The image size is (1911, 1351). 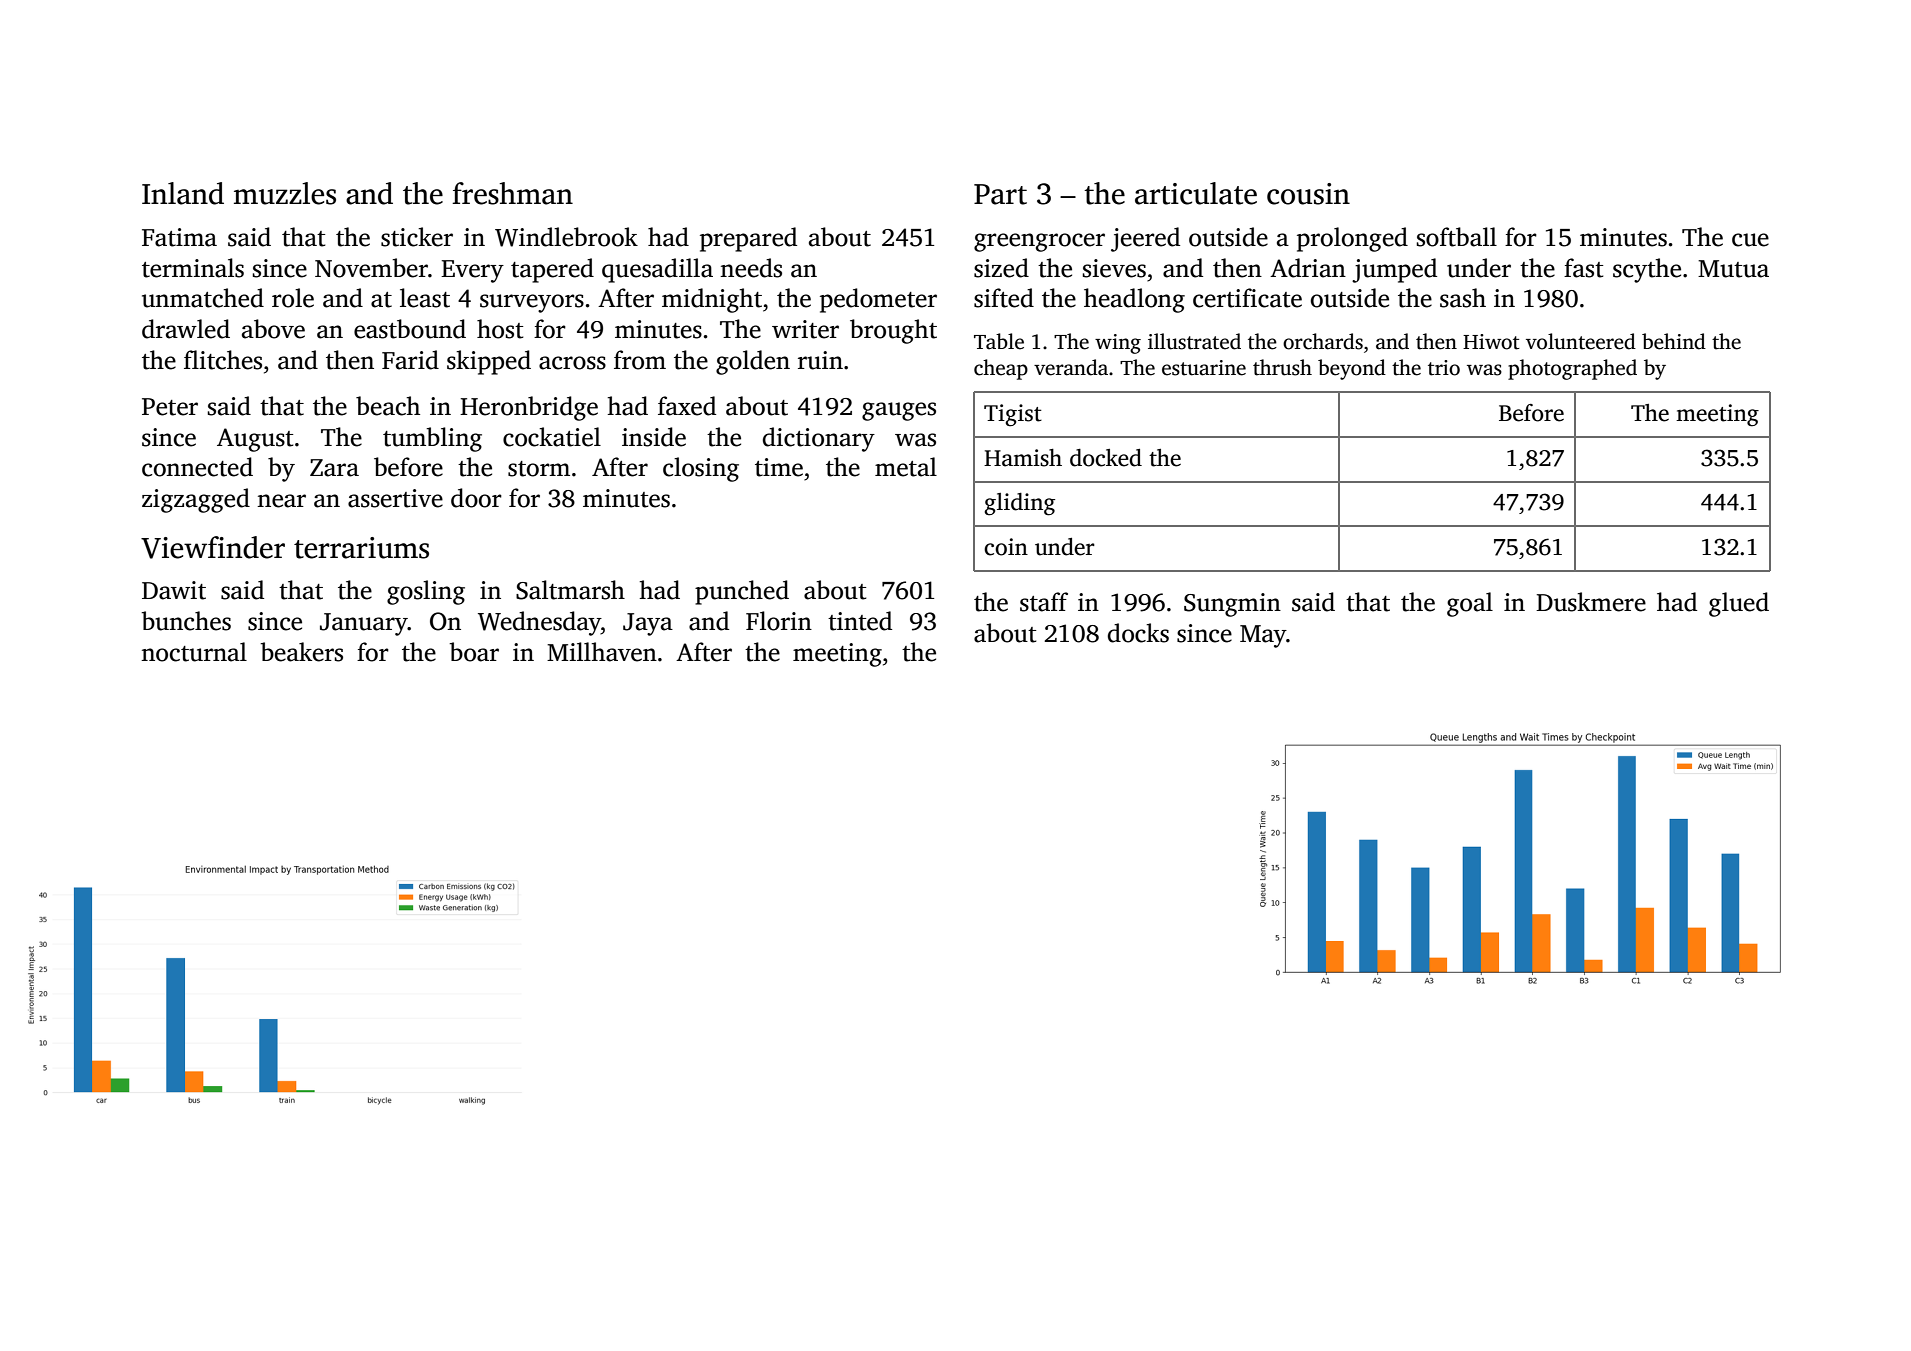 What do you see at coordinates (640, 360) in the image?
I see `from` at bounding box center [640, 360].
